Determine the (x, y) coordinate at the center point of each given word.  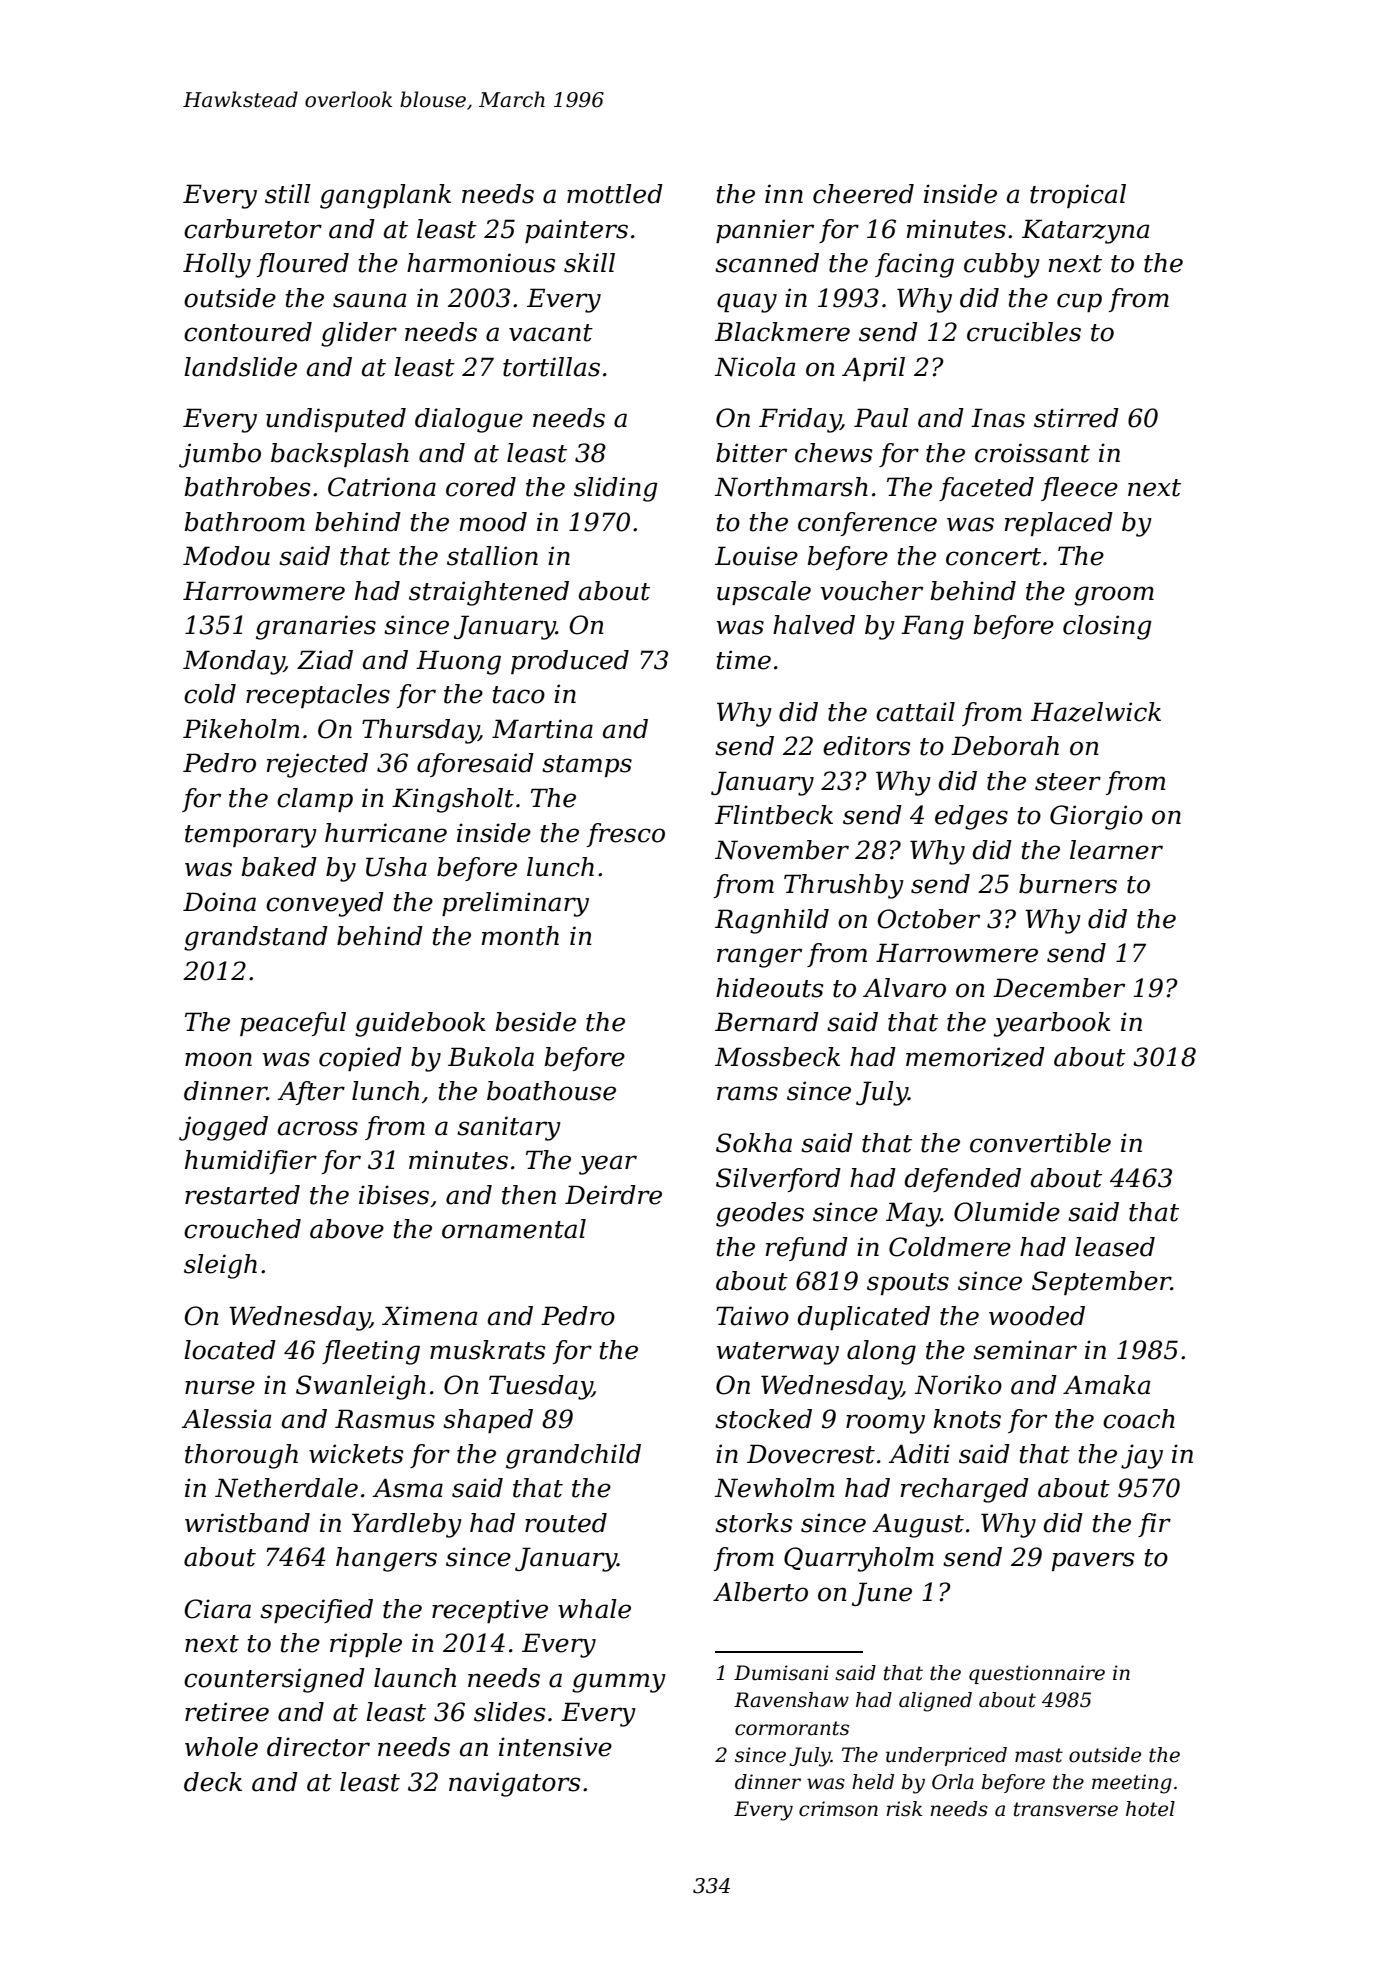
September (1101, 1283)
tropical (1078, 196)
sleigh (220, 1266)
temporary (251, 836)
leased (1115, 1247)
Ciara (218, 1609)
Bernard (767, 1022)
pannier (765, 231)
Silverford (778, 1180)
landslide (240, 367)
